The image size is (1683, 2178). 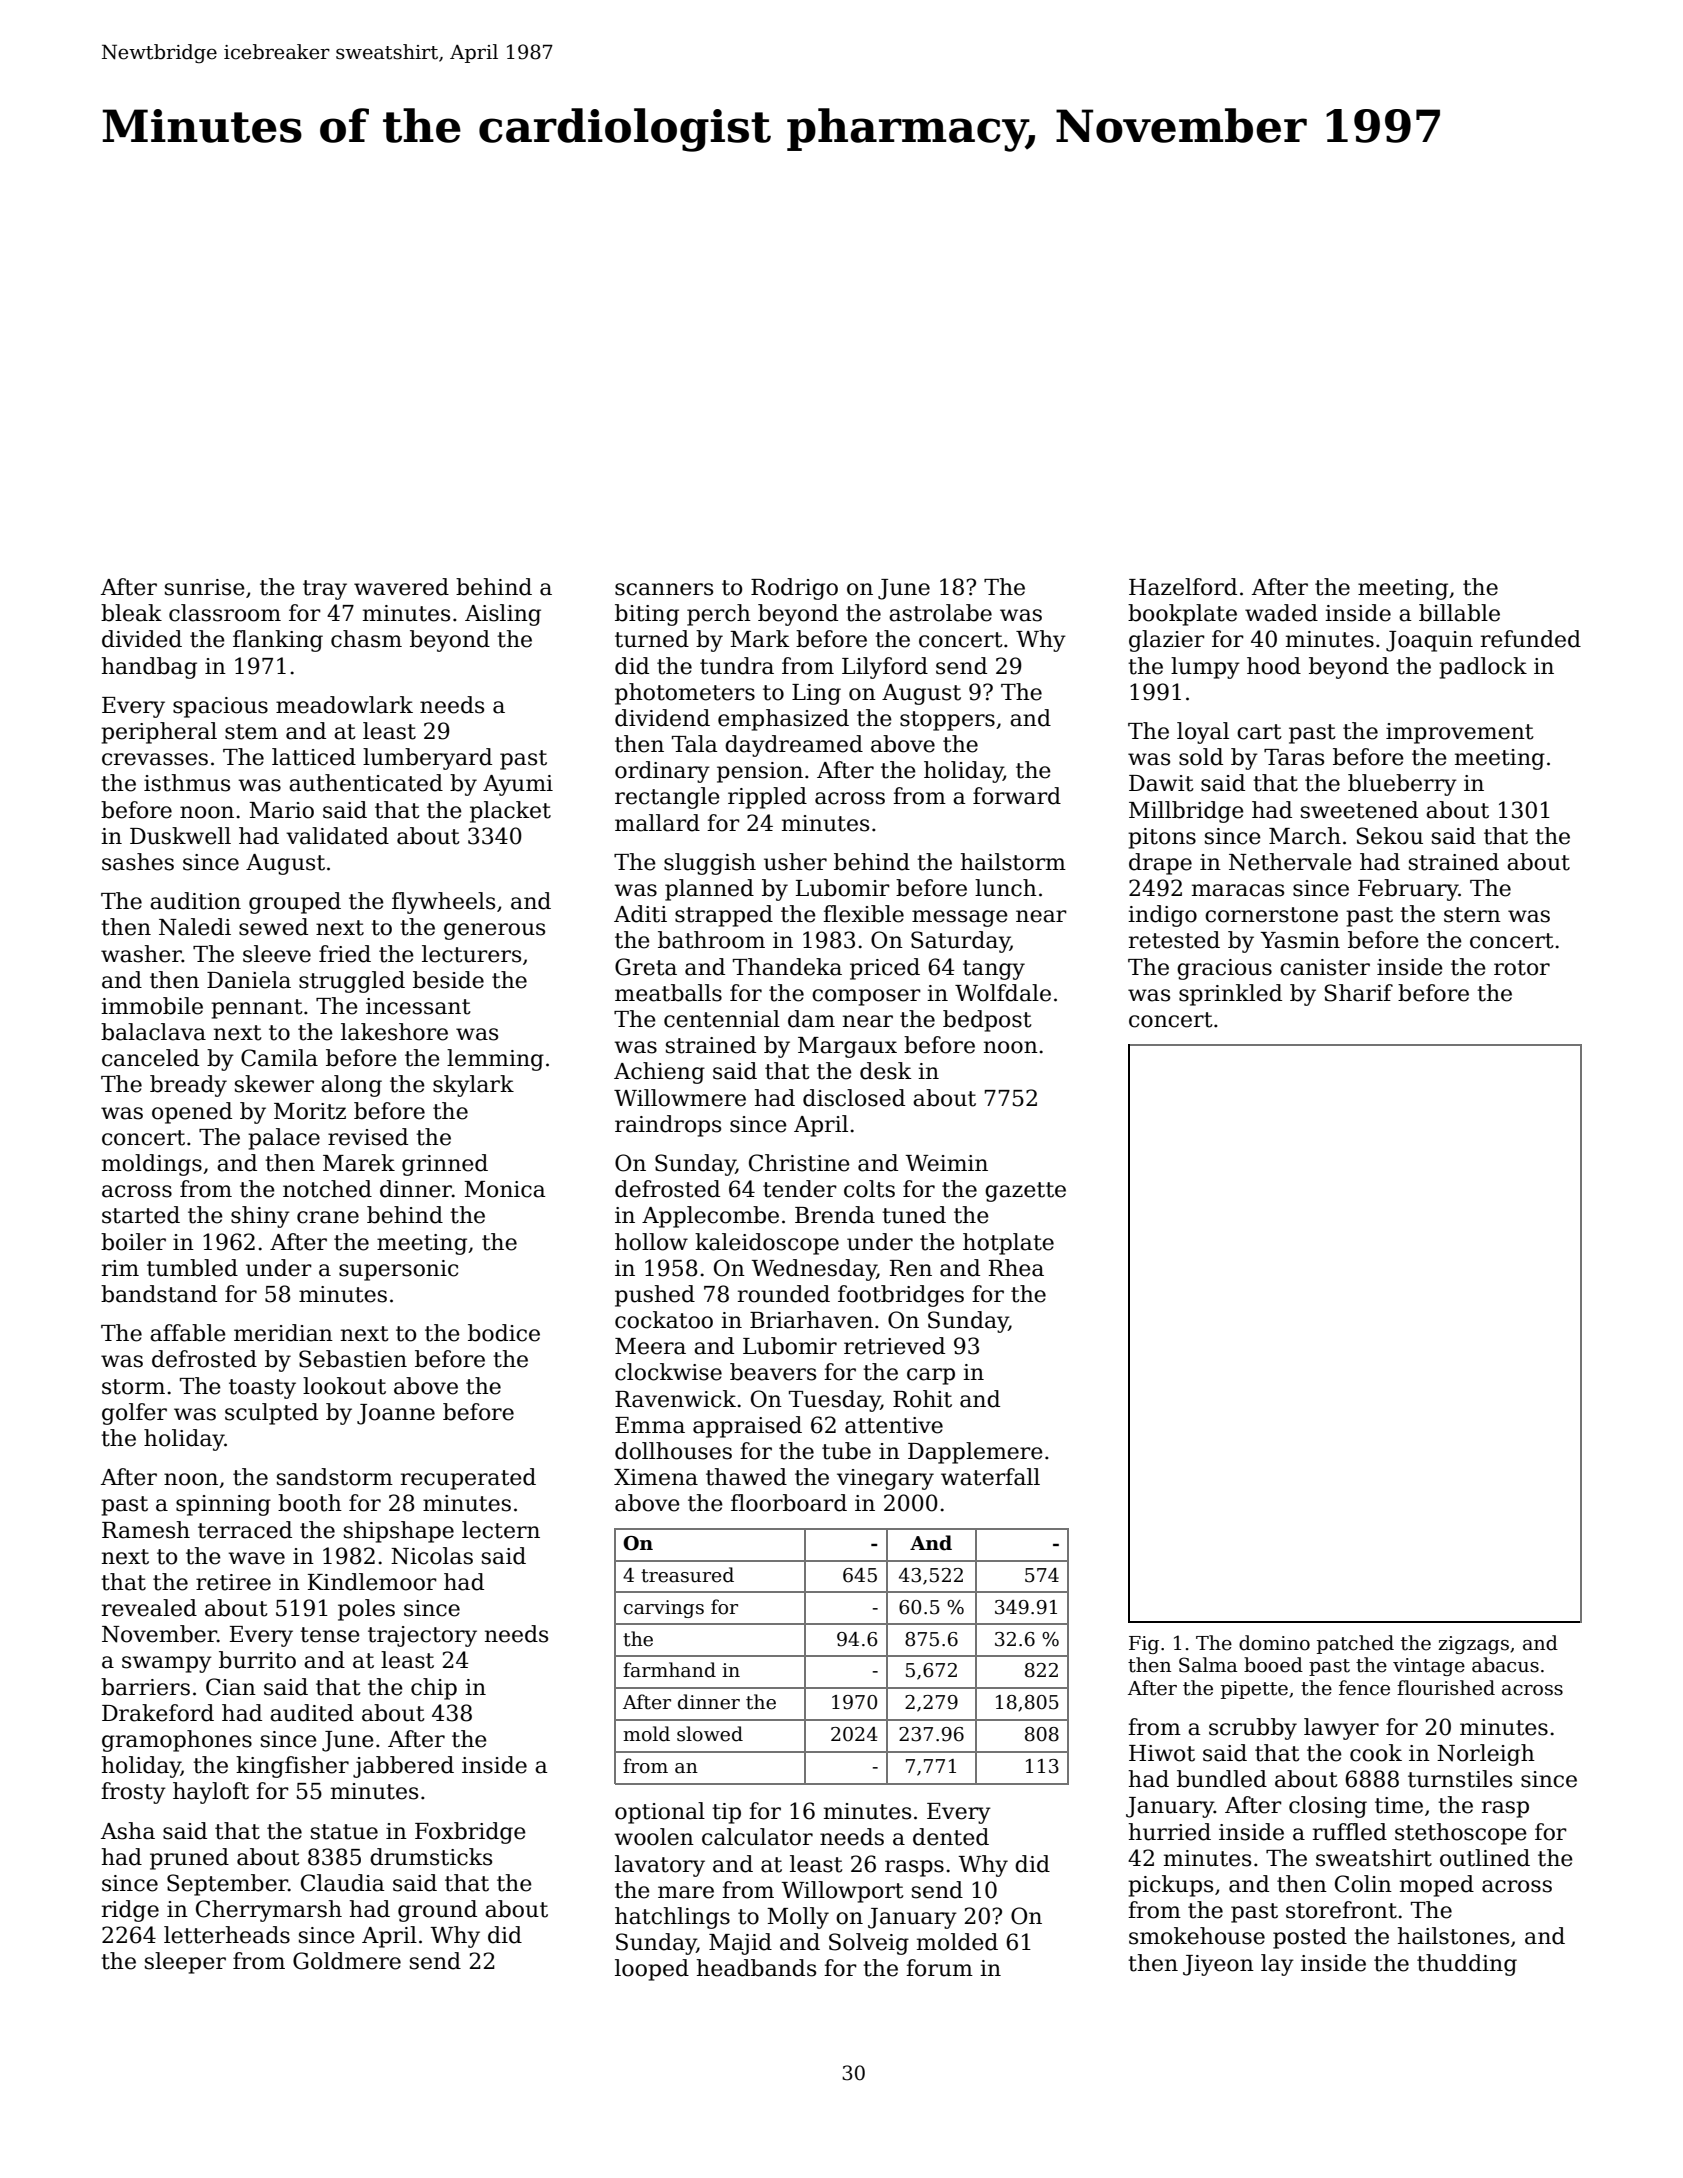 What do you see at coordinates (431, 1857) in the screenshot?
I see `drumsticks` at bounding box center [431, 1857].
